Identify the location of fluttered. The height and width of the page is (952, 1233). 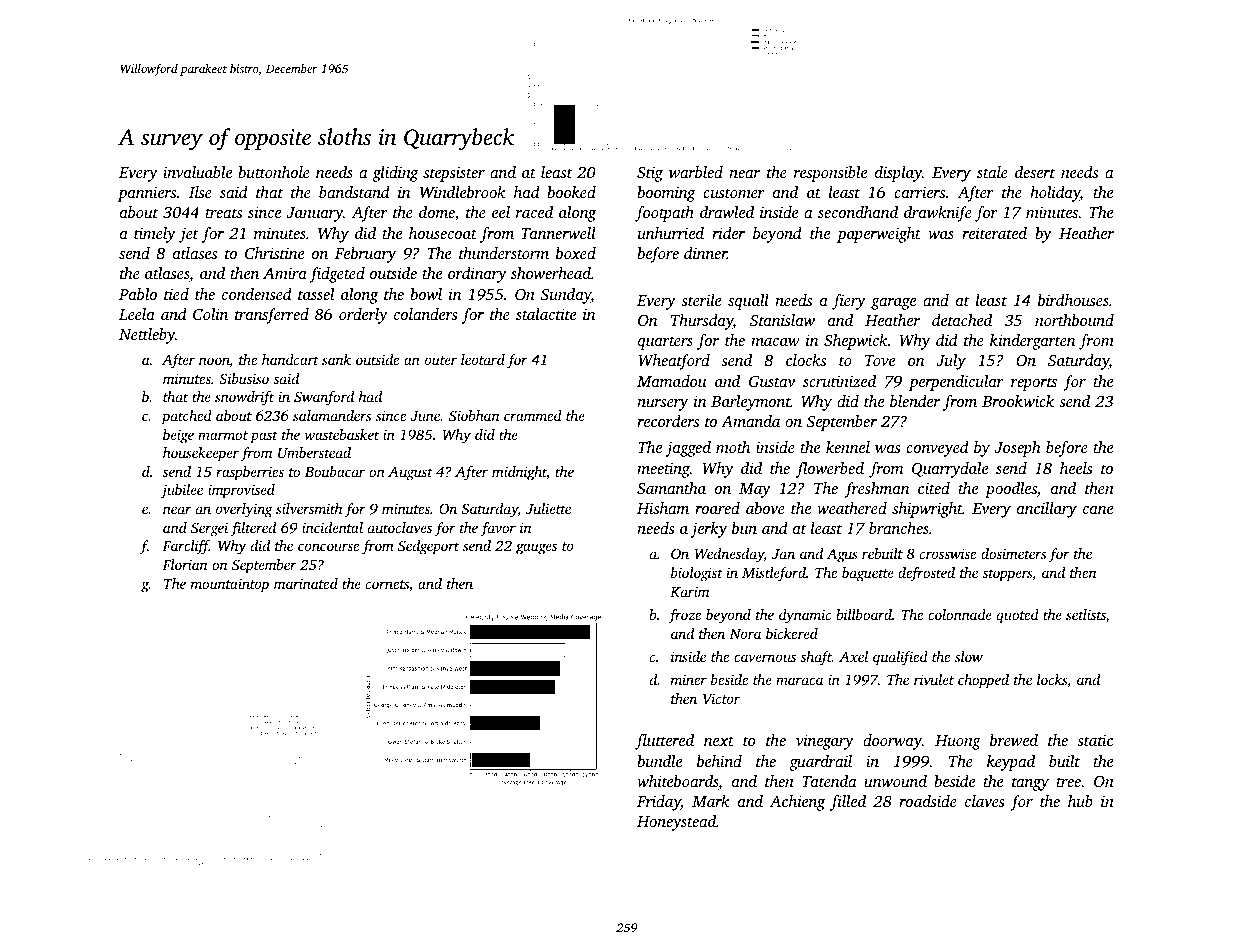
(664, 742).
